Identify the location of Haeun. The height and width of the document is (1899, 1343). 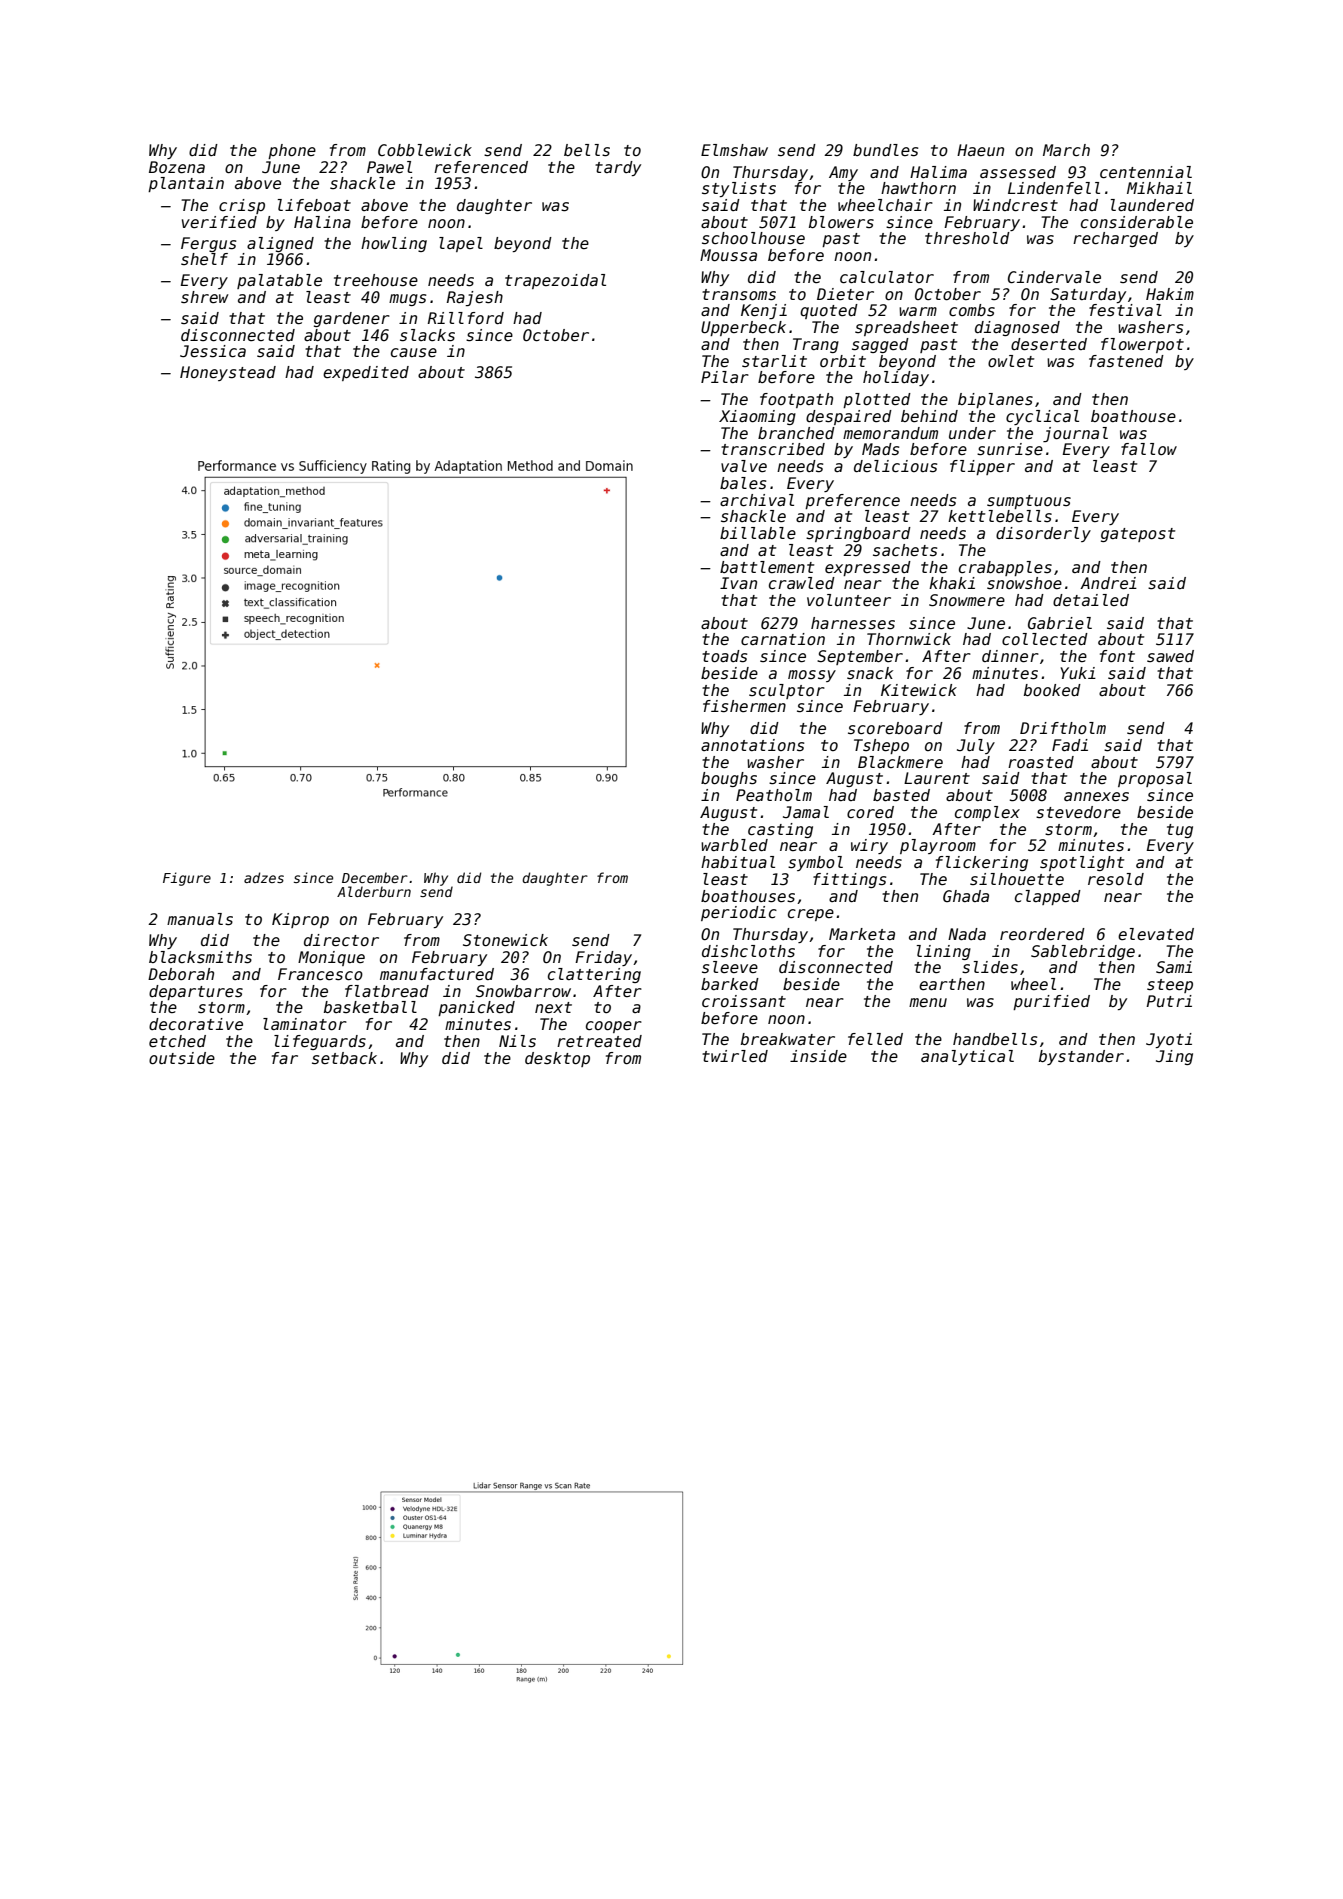
(980, 150).
